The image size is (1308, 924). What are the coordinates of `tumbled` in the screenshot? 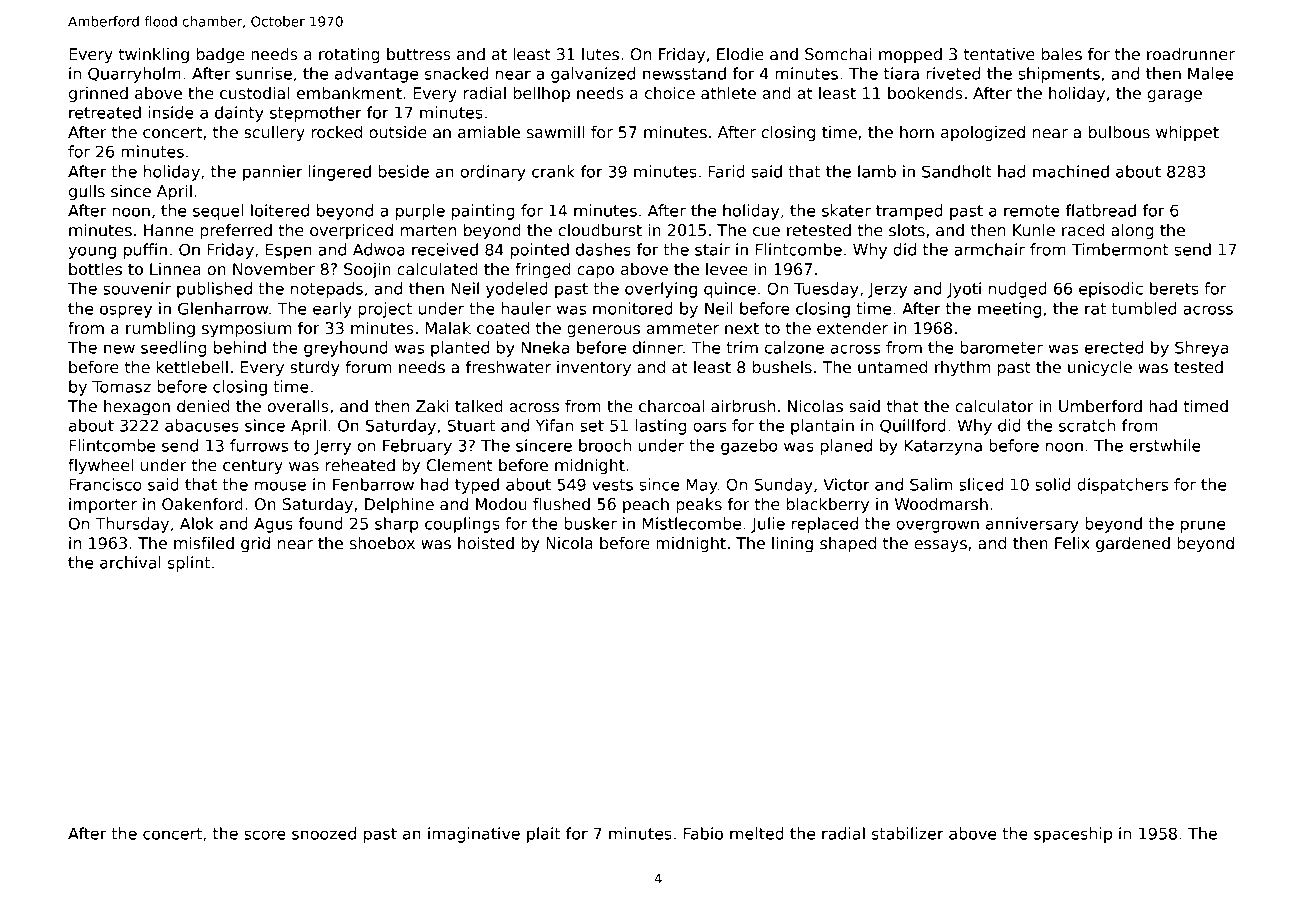 It's located at (1143, 308).
